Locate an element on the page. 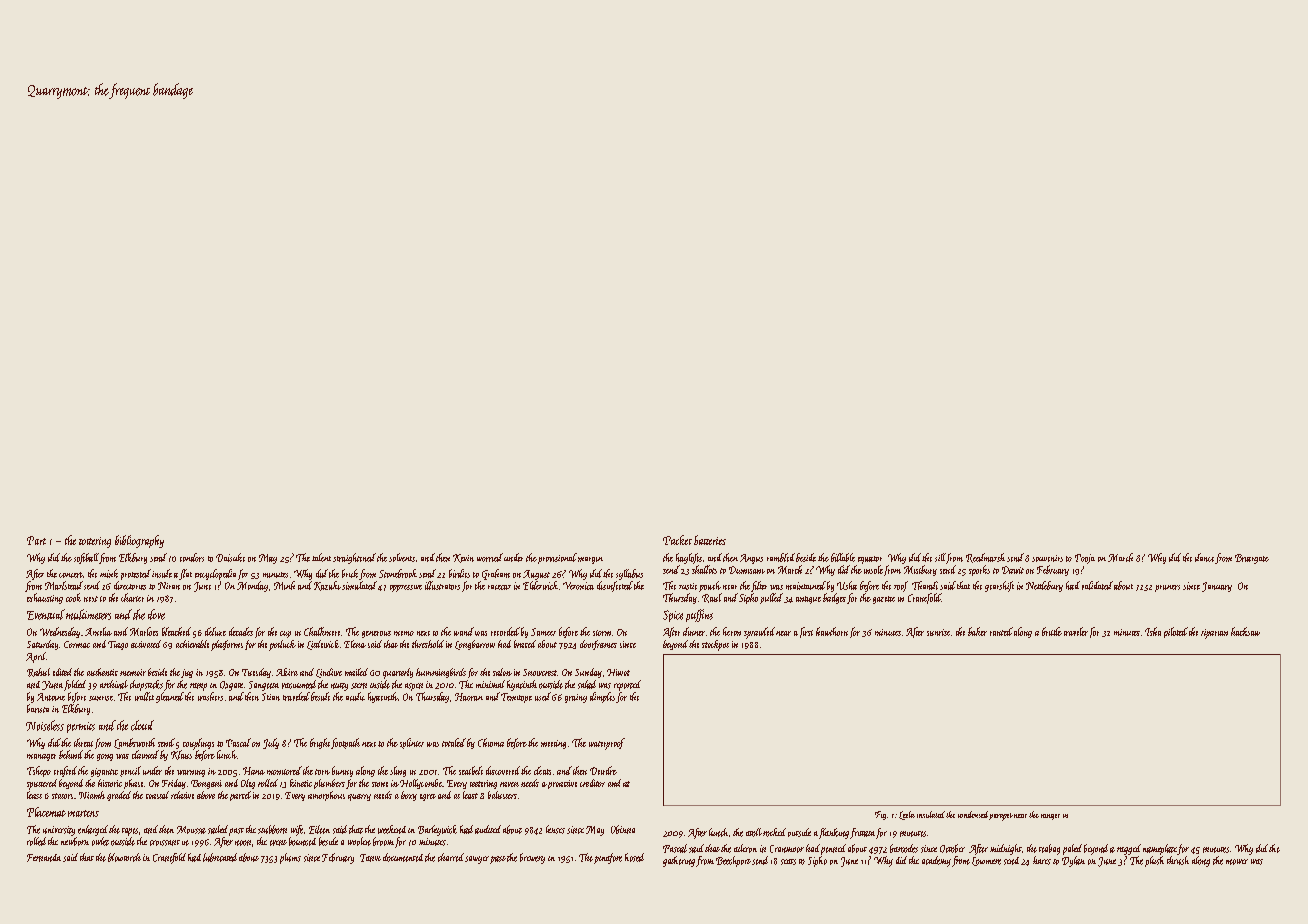 This page has height=924, width=1308. January is located at coordinates (1217, 587).
